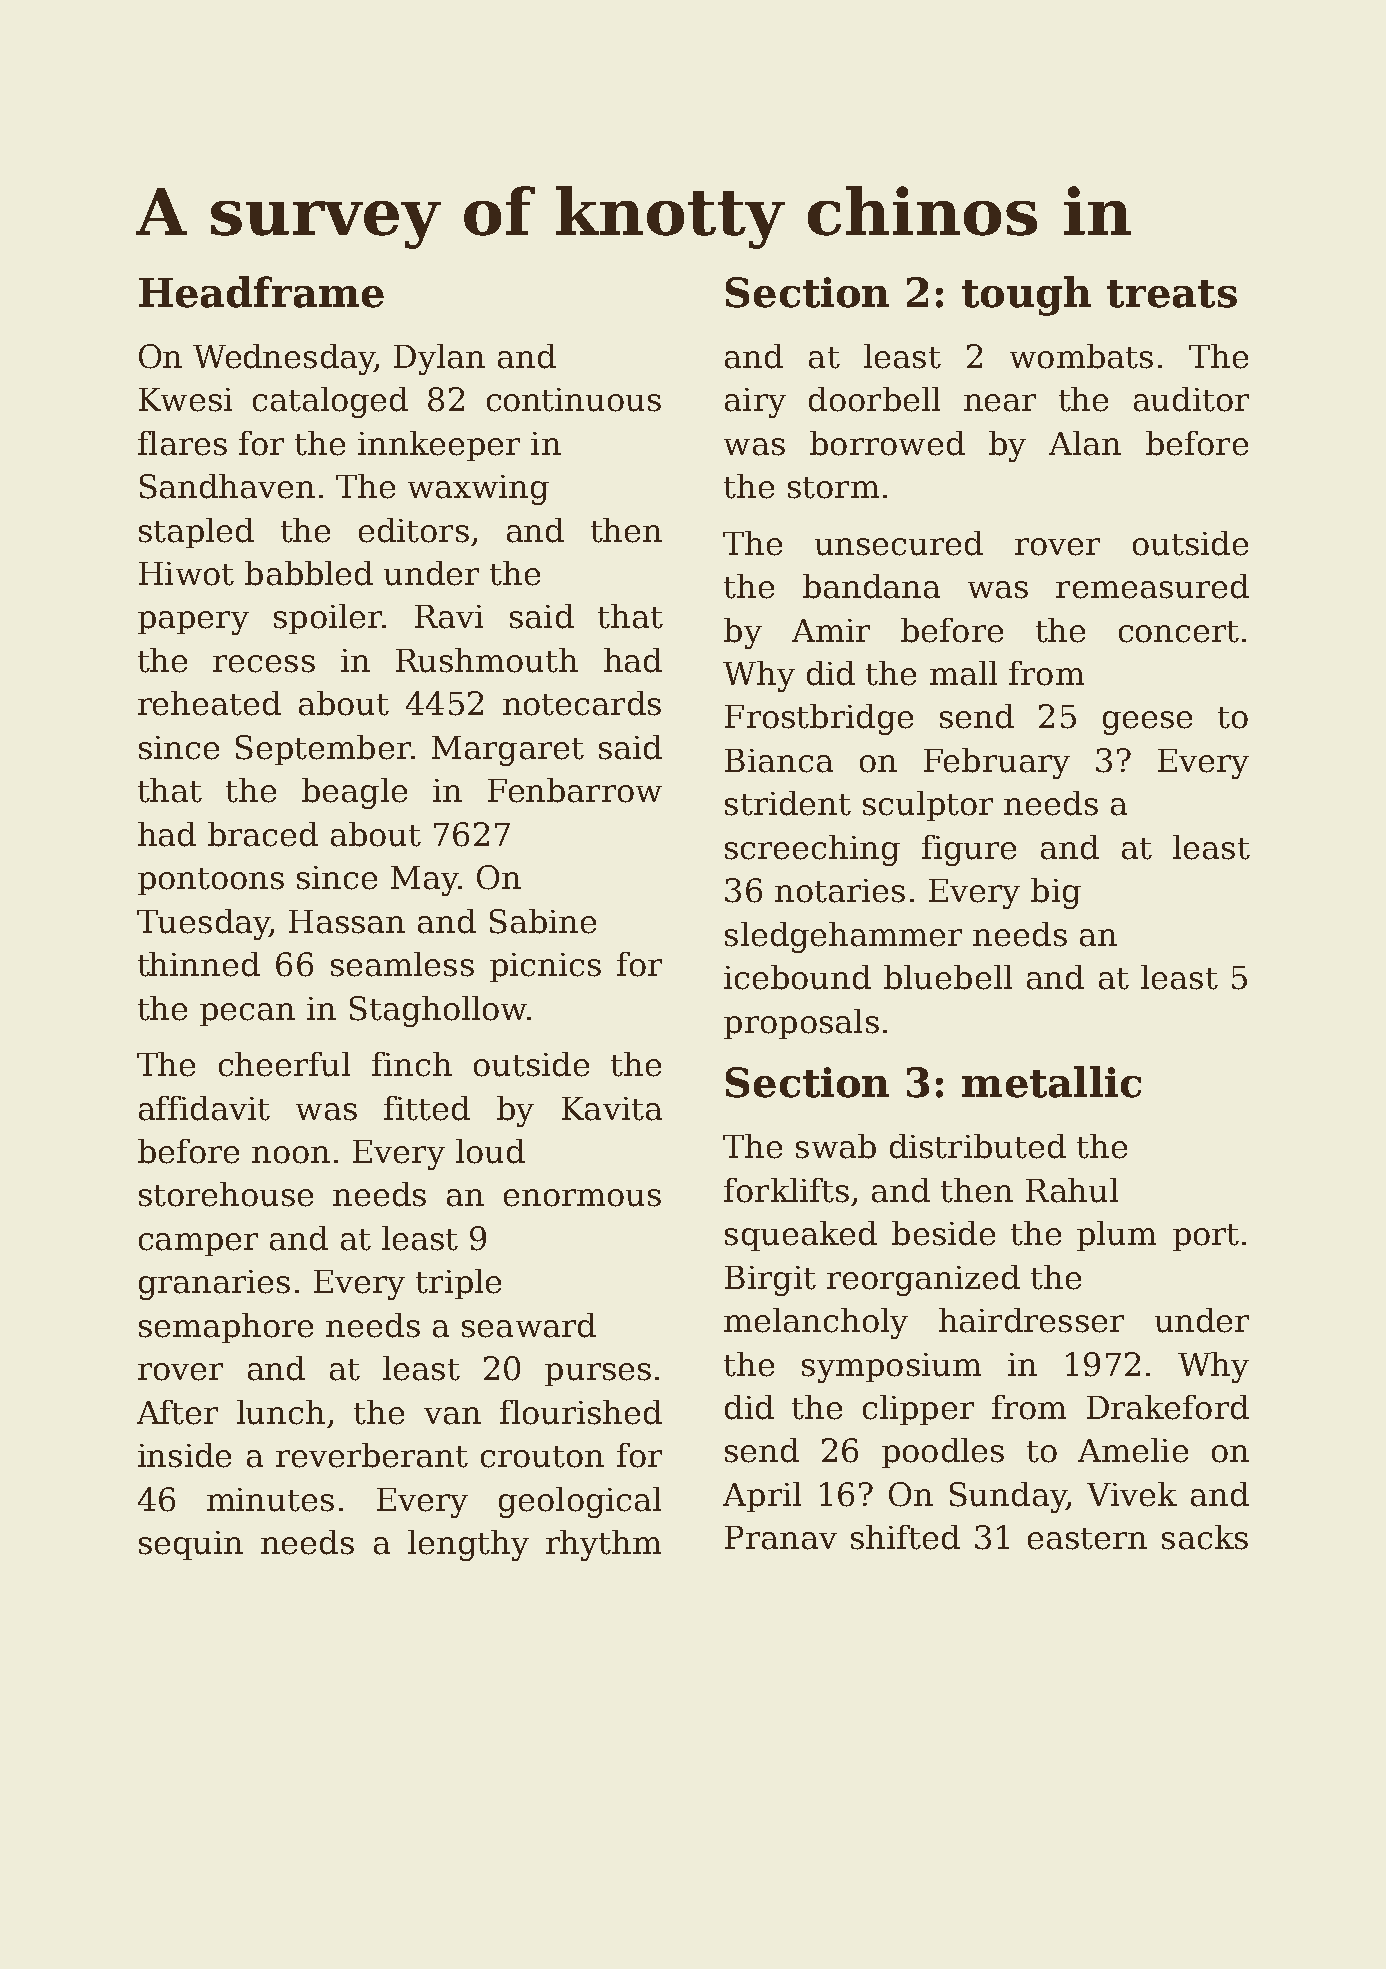 The image size is (1386, 1969). What do you see at coordinates (1179, 632) in the screenshot?
I see `concert` at bounding box center [1179, 632].
